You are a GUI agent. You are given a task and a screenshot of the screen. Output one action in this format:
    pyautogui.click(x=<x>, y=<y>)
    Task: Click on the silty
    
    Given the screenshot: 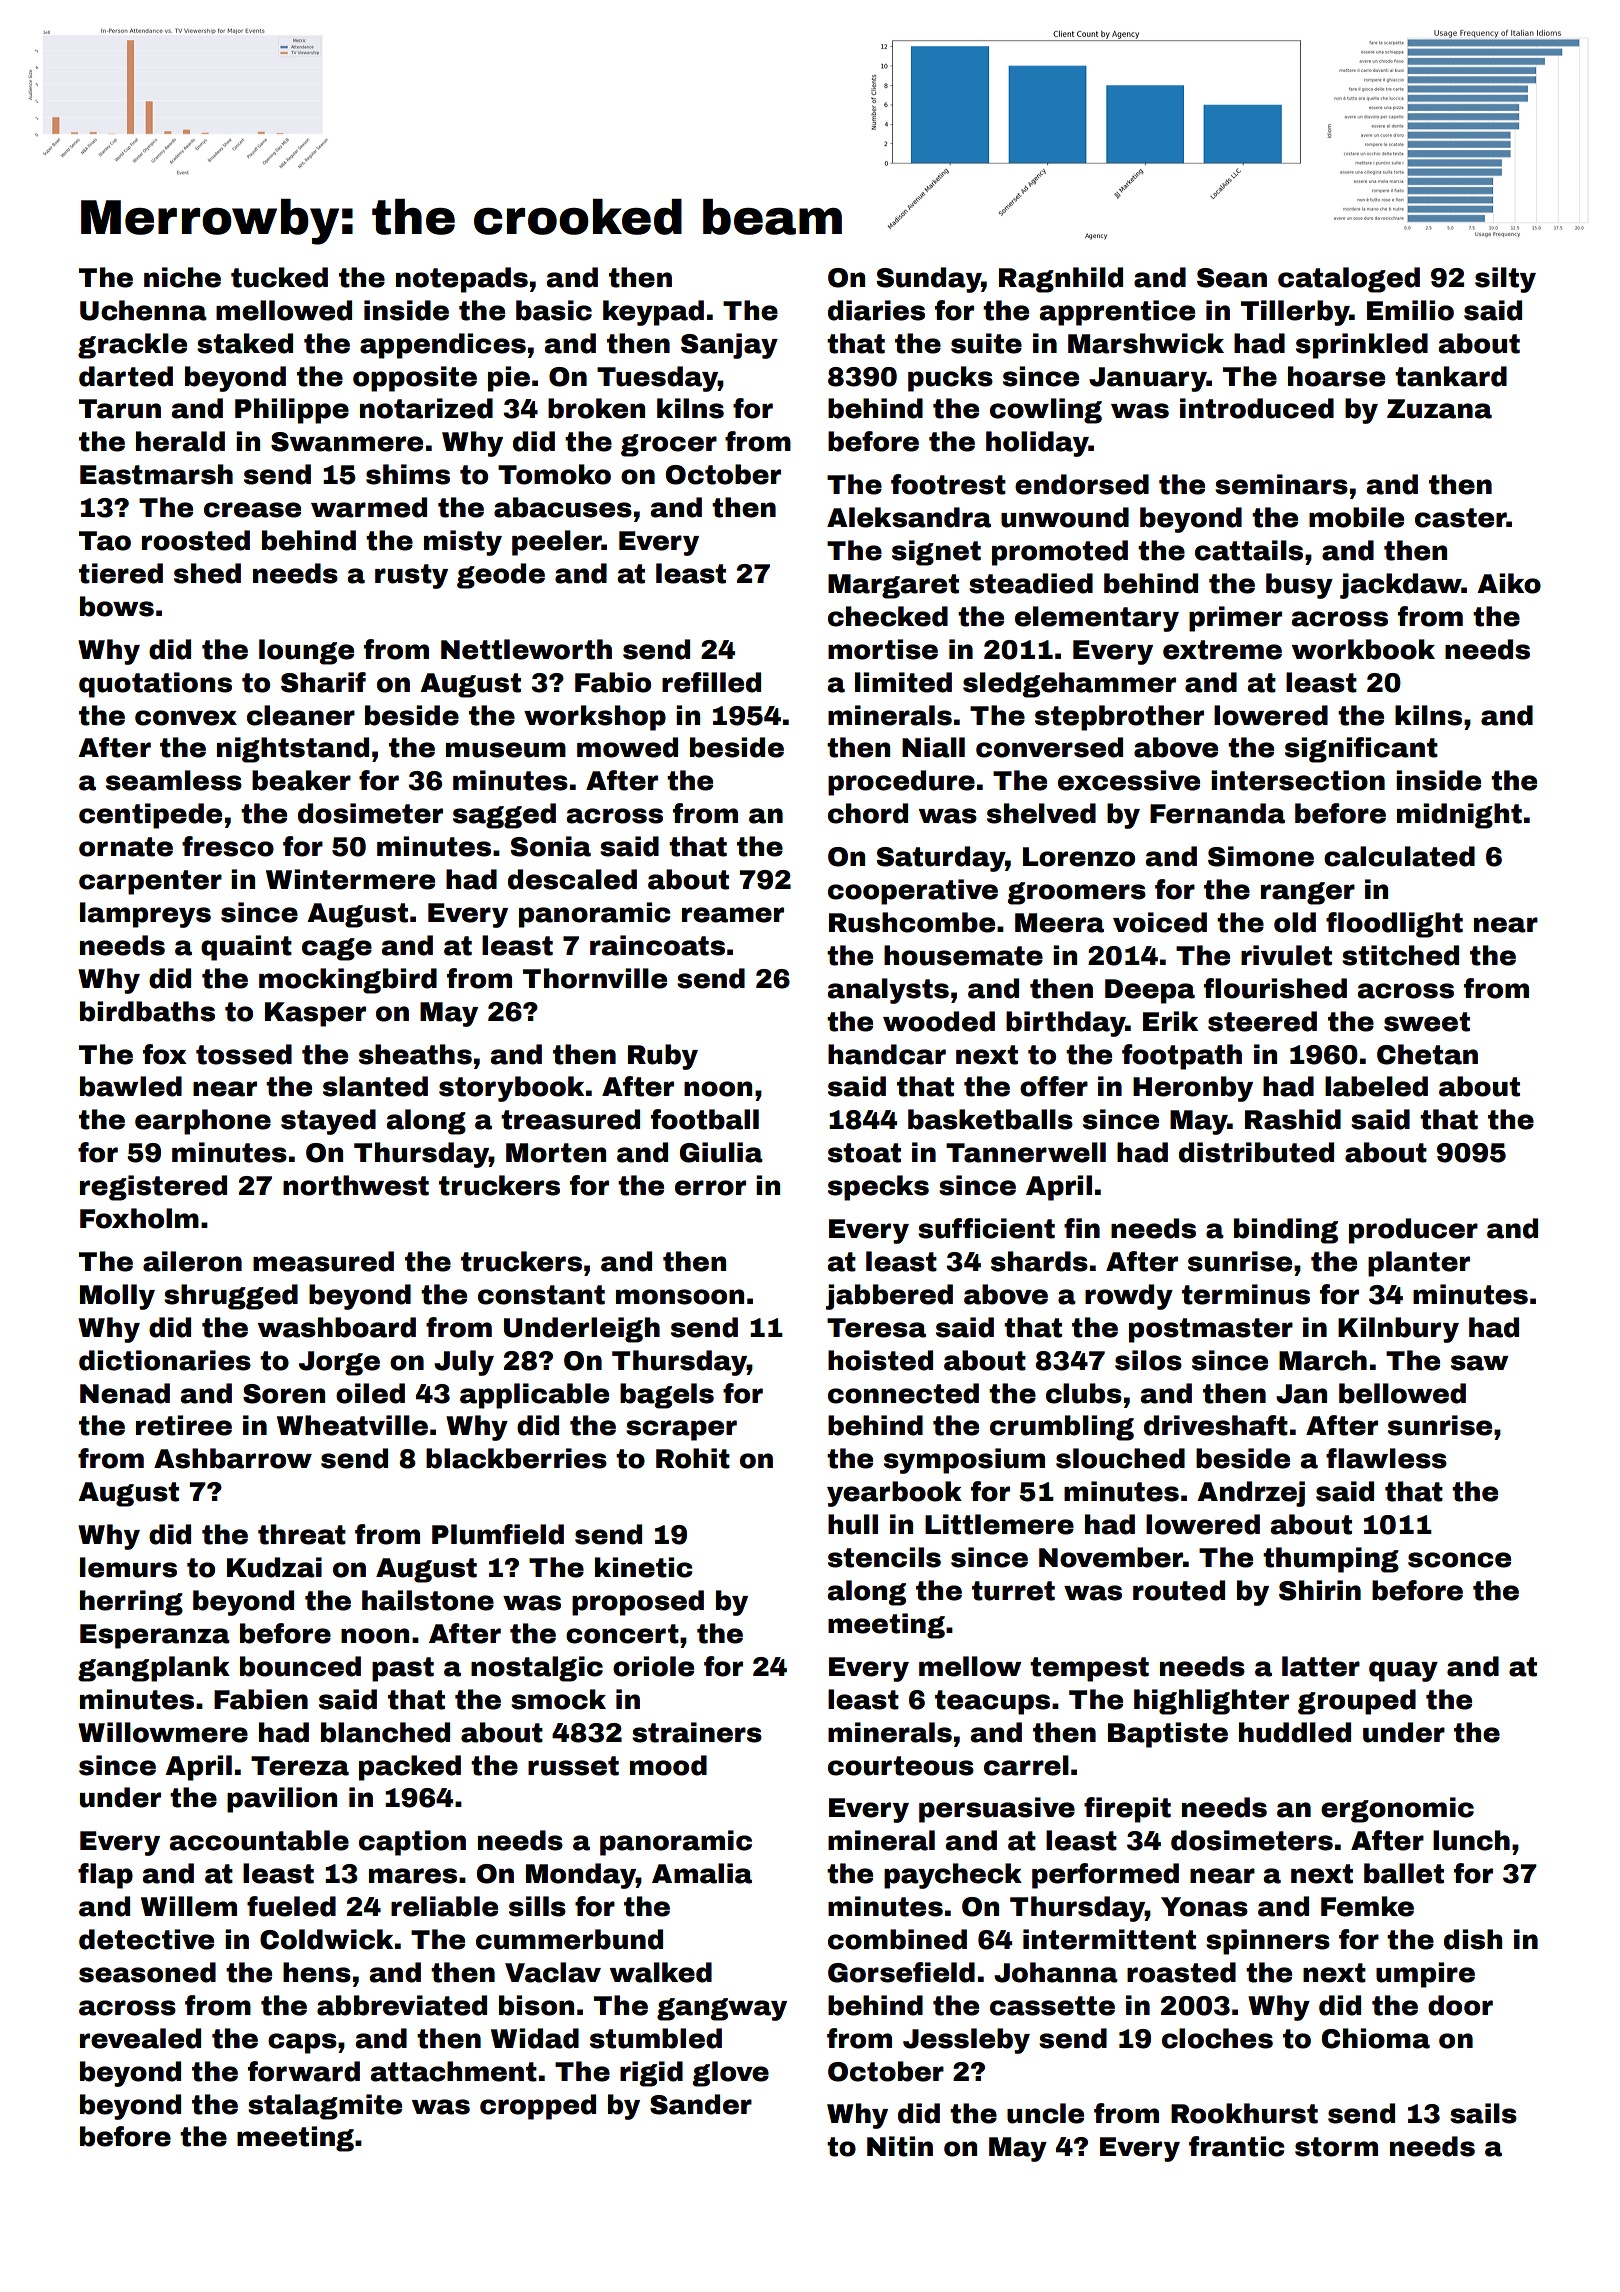 What is the action you would take?
    pyautogui.click(x=1505, y=280)
